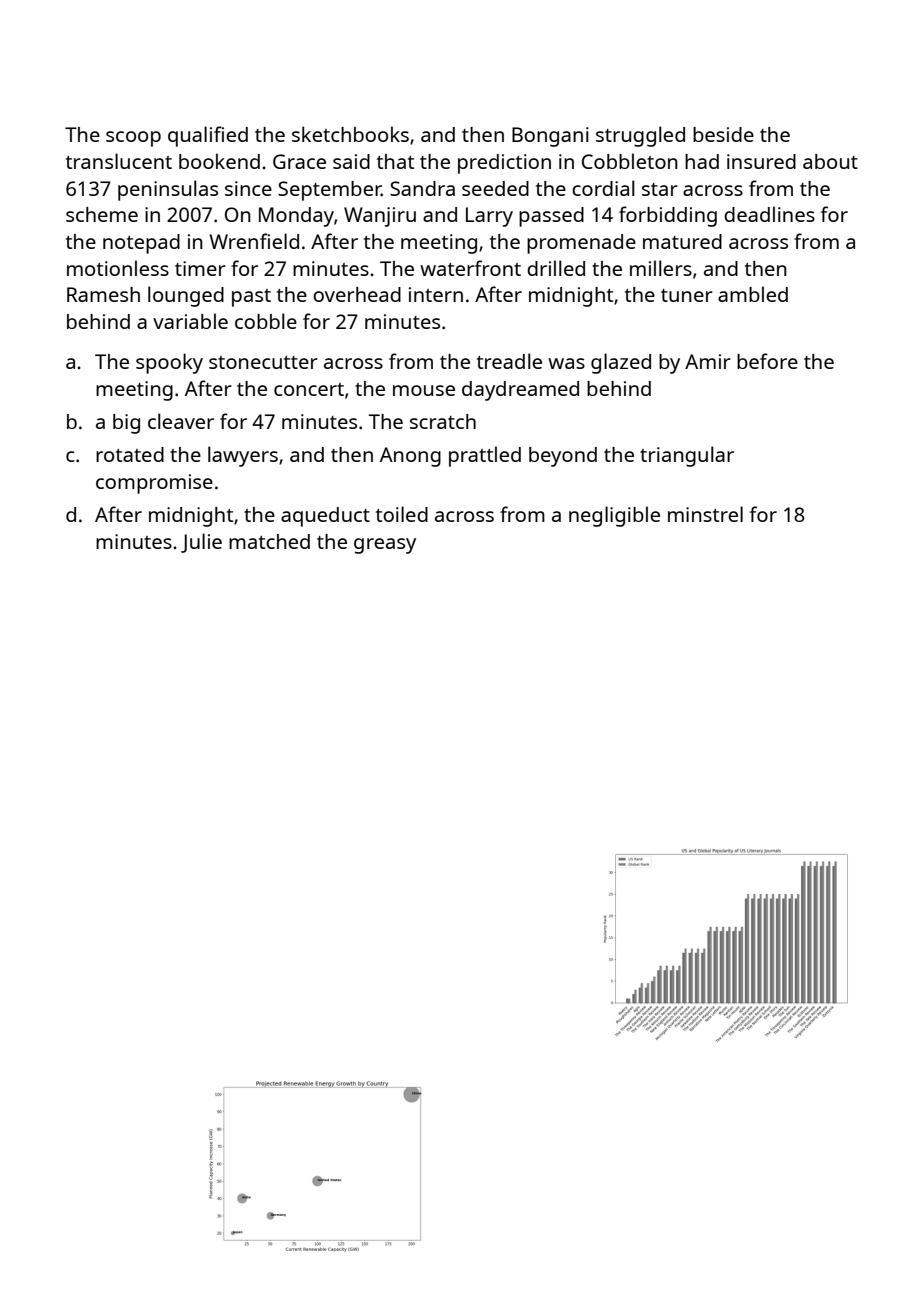  What do you see at coordinates (350, 134) in the page?
I see `sketchbooks` at bounding box center [350, 134].
